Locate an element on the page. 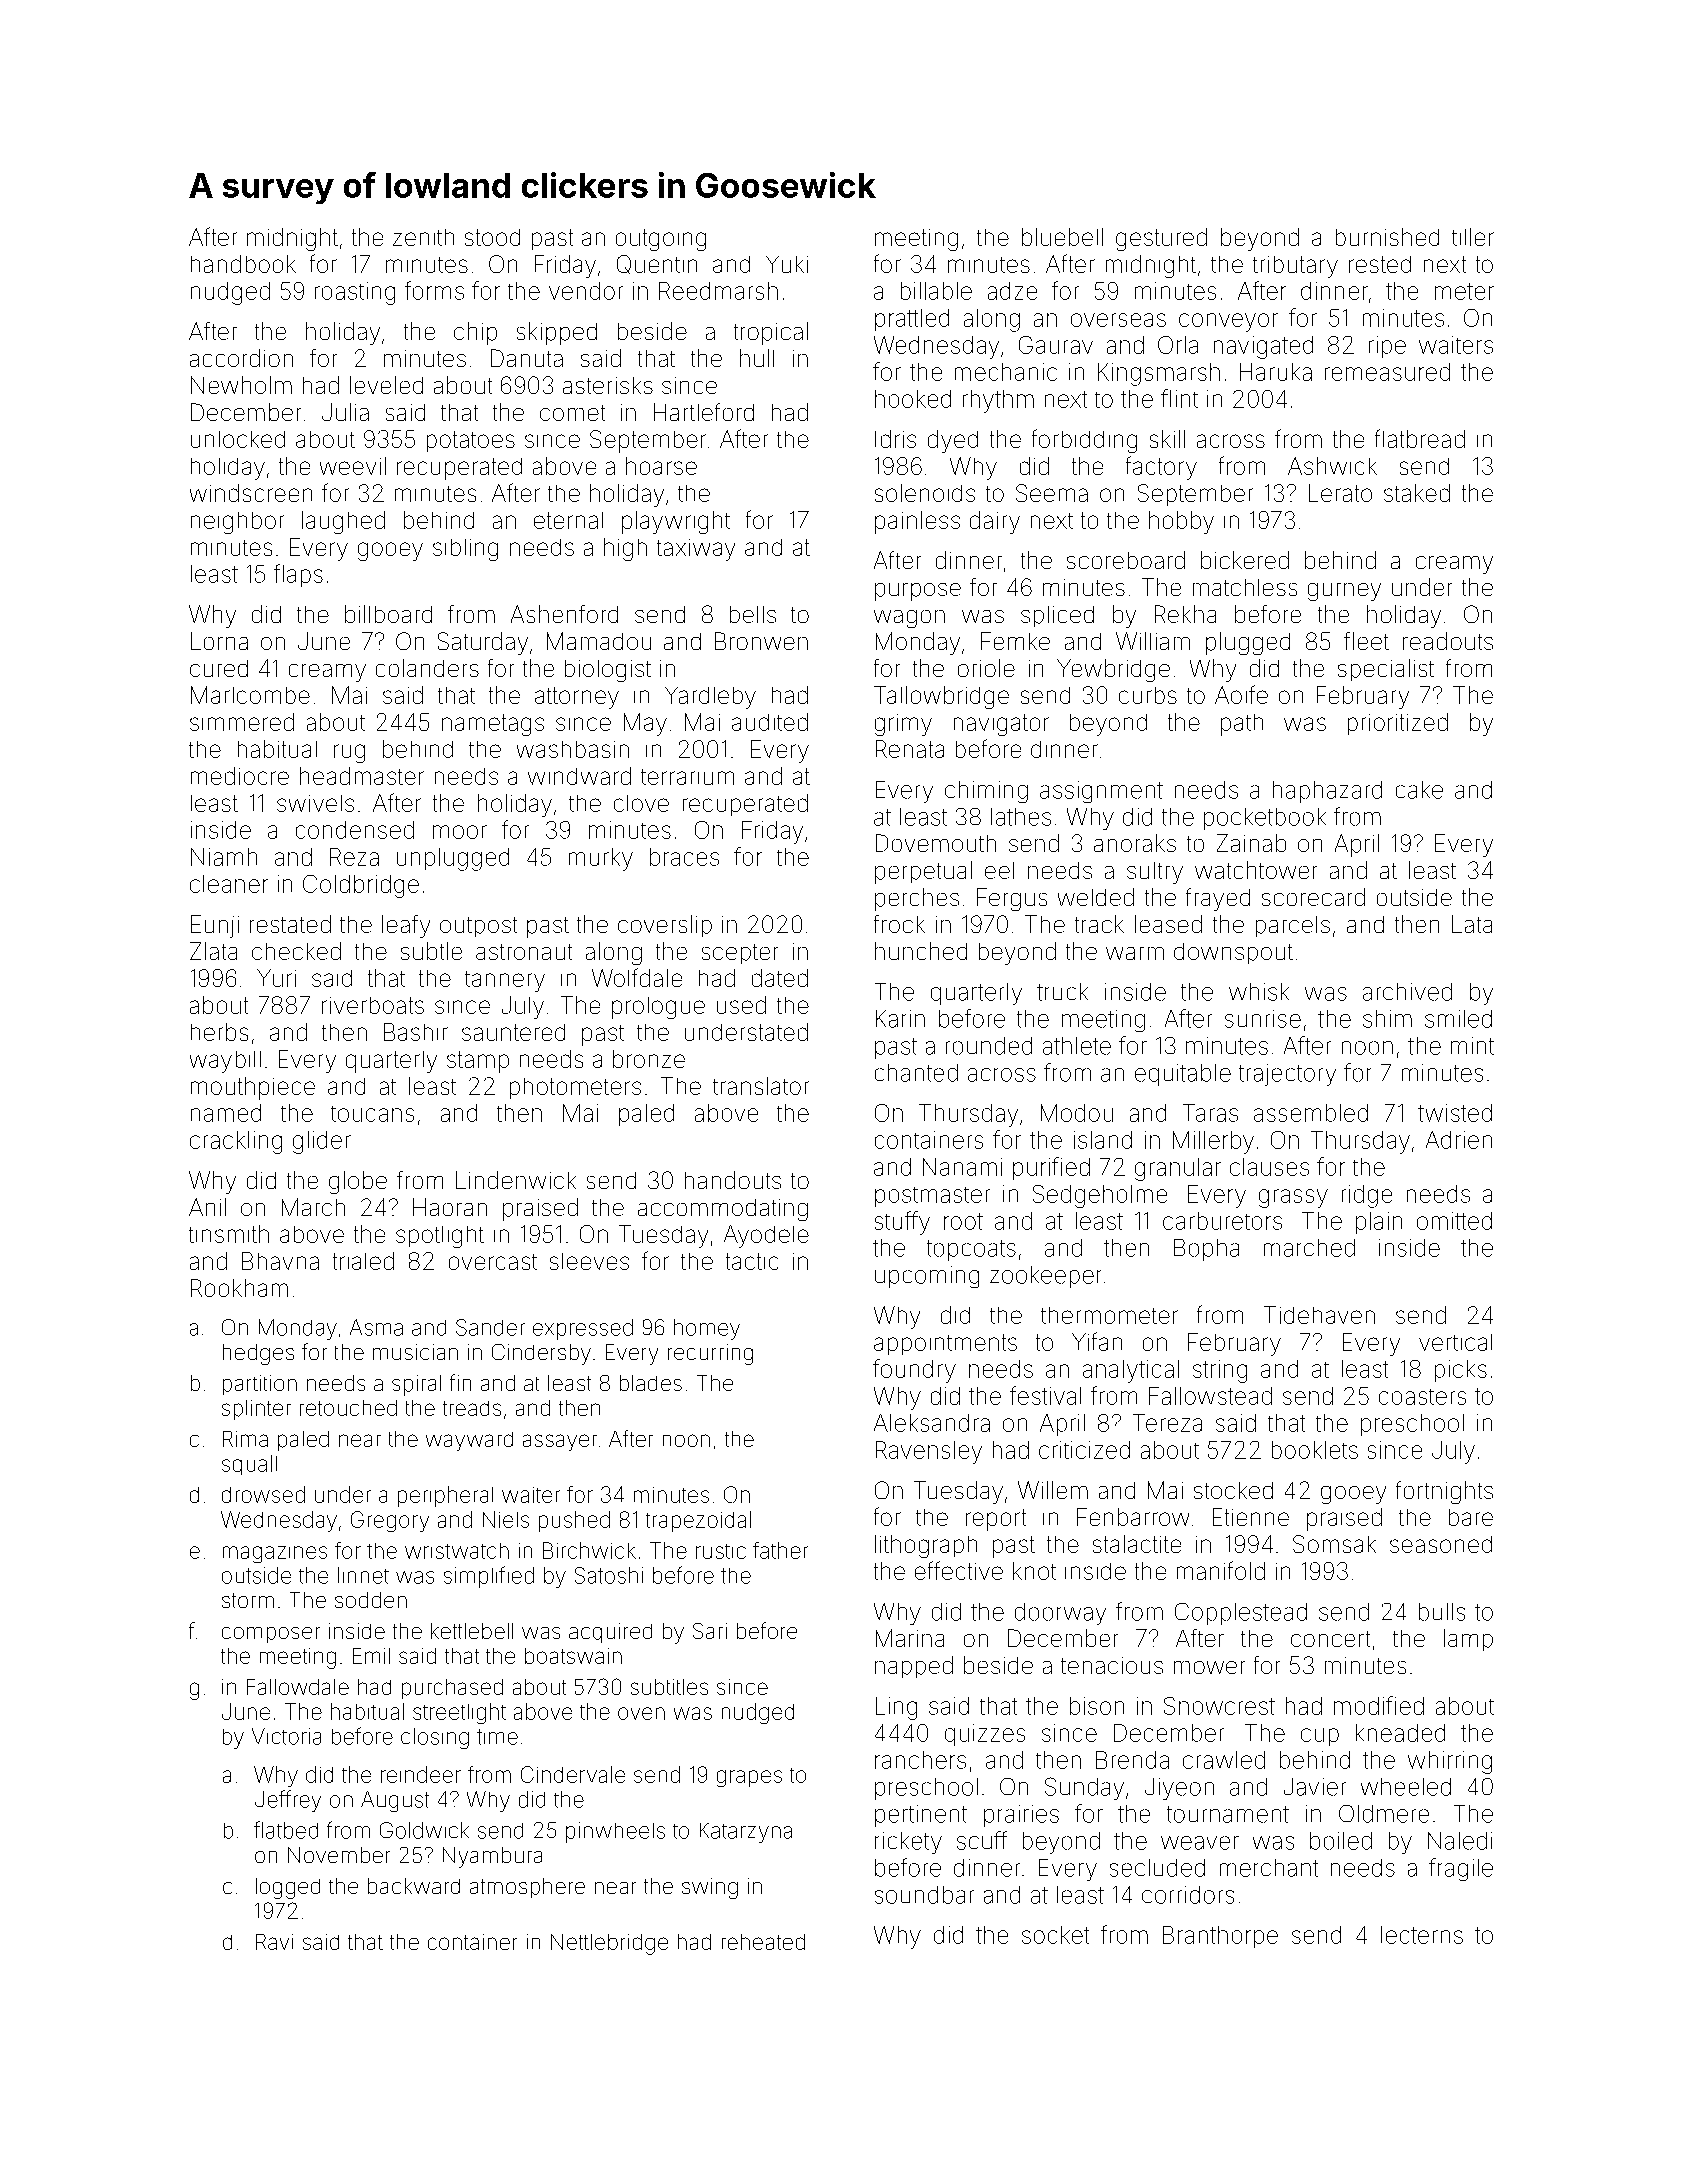  curbs is located at coordinates (1148, 695).
